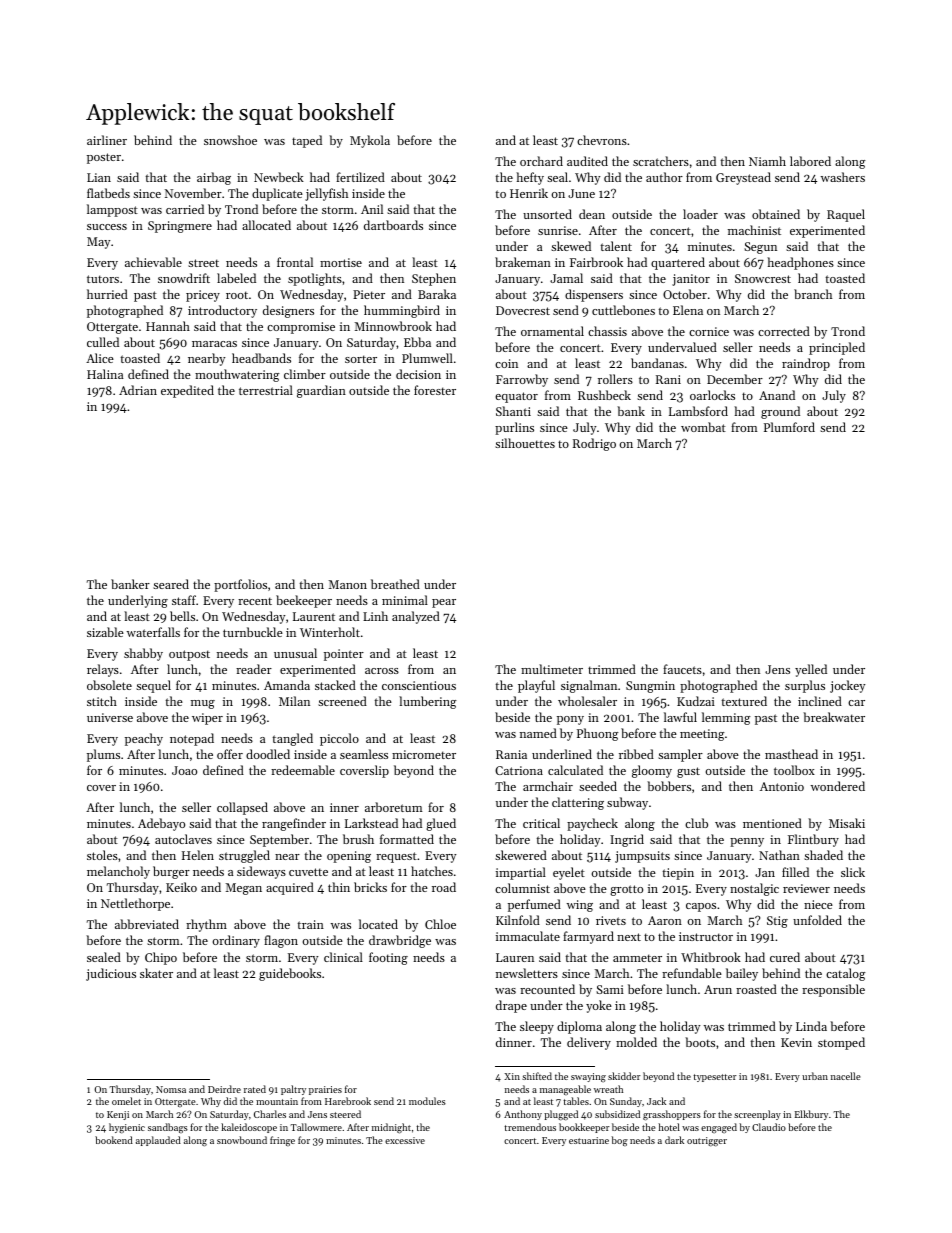 Image resolution: width=952 pixels, height=1233 pixels. I want to click on micrometer, so click(424, 754).
